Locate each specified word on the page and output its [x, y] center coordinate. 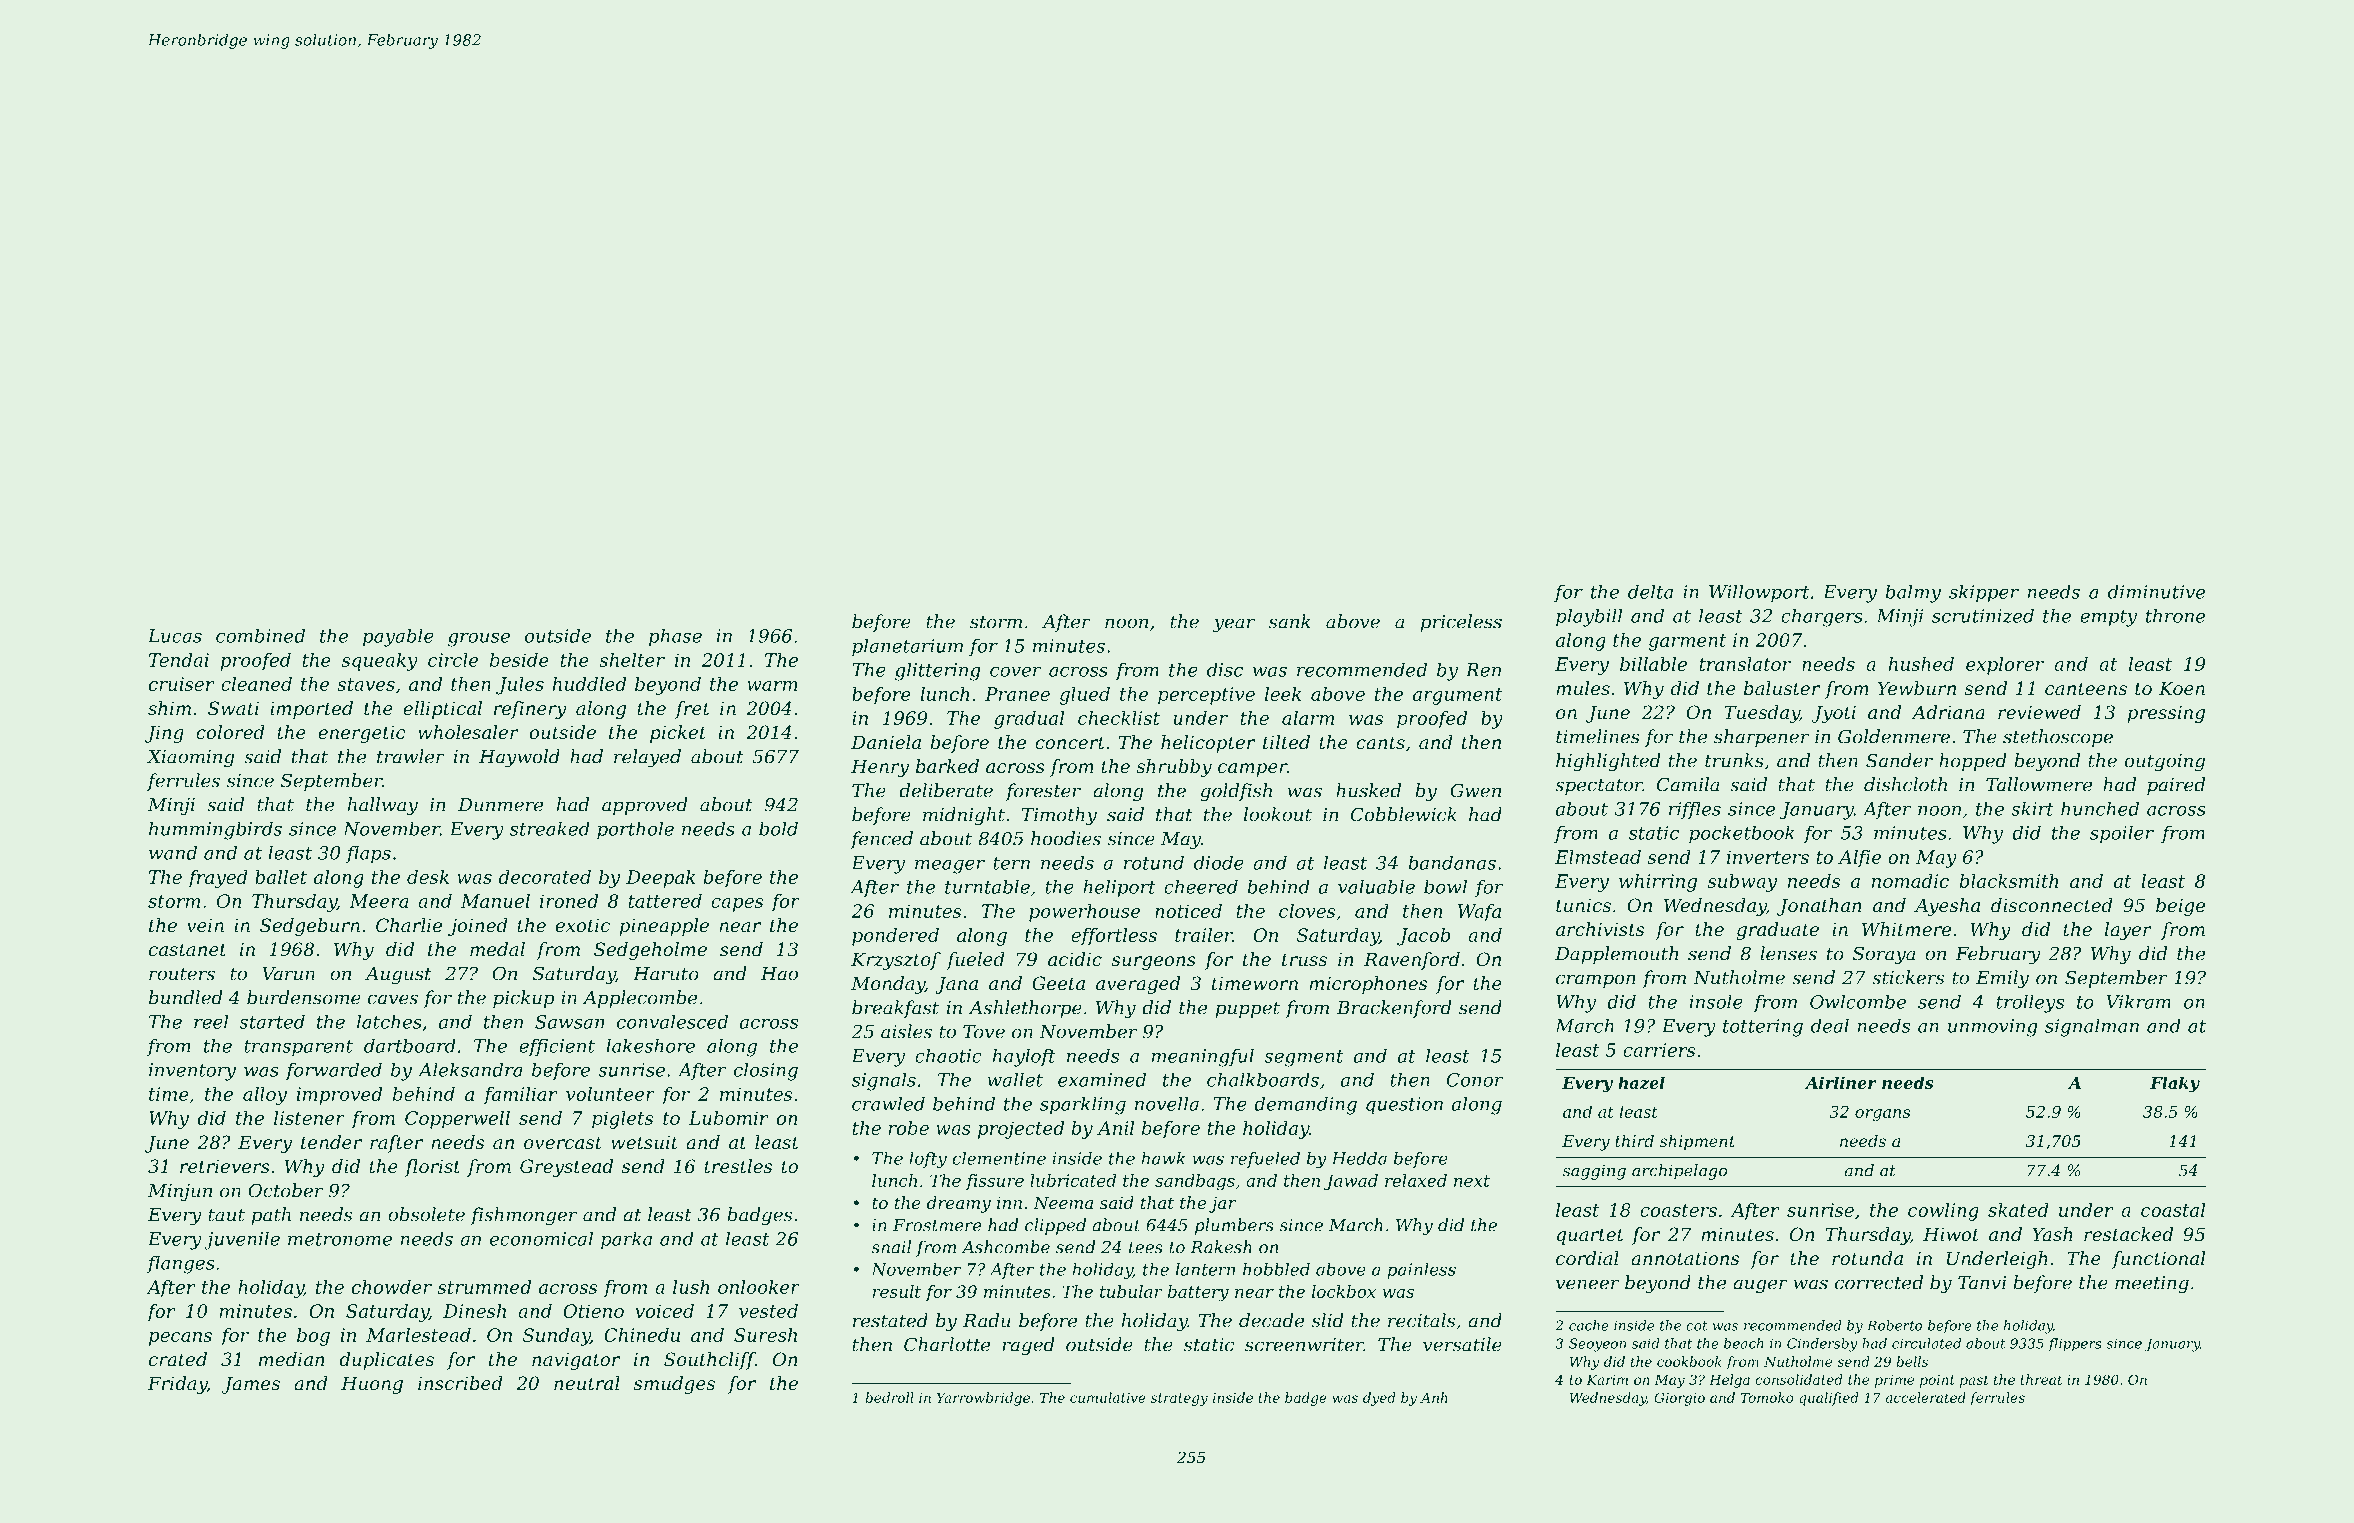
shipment [1697, 1143]
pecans [180, 1339]
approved [645, 806]
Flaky [2175, 1084]
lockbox [1344, 1291]
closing [766, 1071]
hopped [1973, 762]
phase [675, 637]
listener [309, 1118]
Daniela [886, 742]
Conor [1475, 1080]
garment [1687, 642]
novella [1167, 1103]
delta [1650, 591]
